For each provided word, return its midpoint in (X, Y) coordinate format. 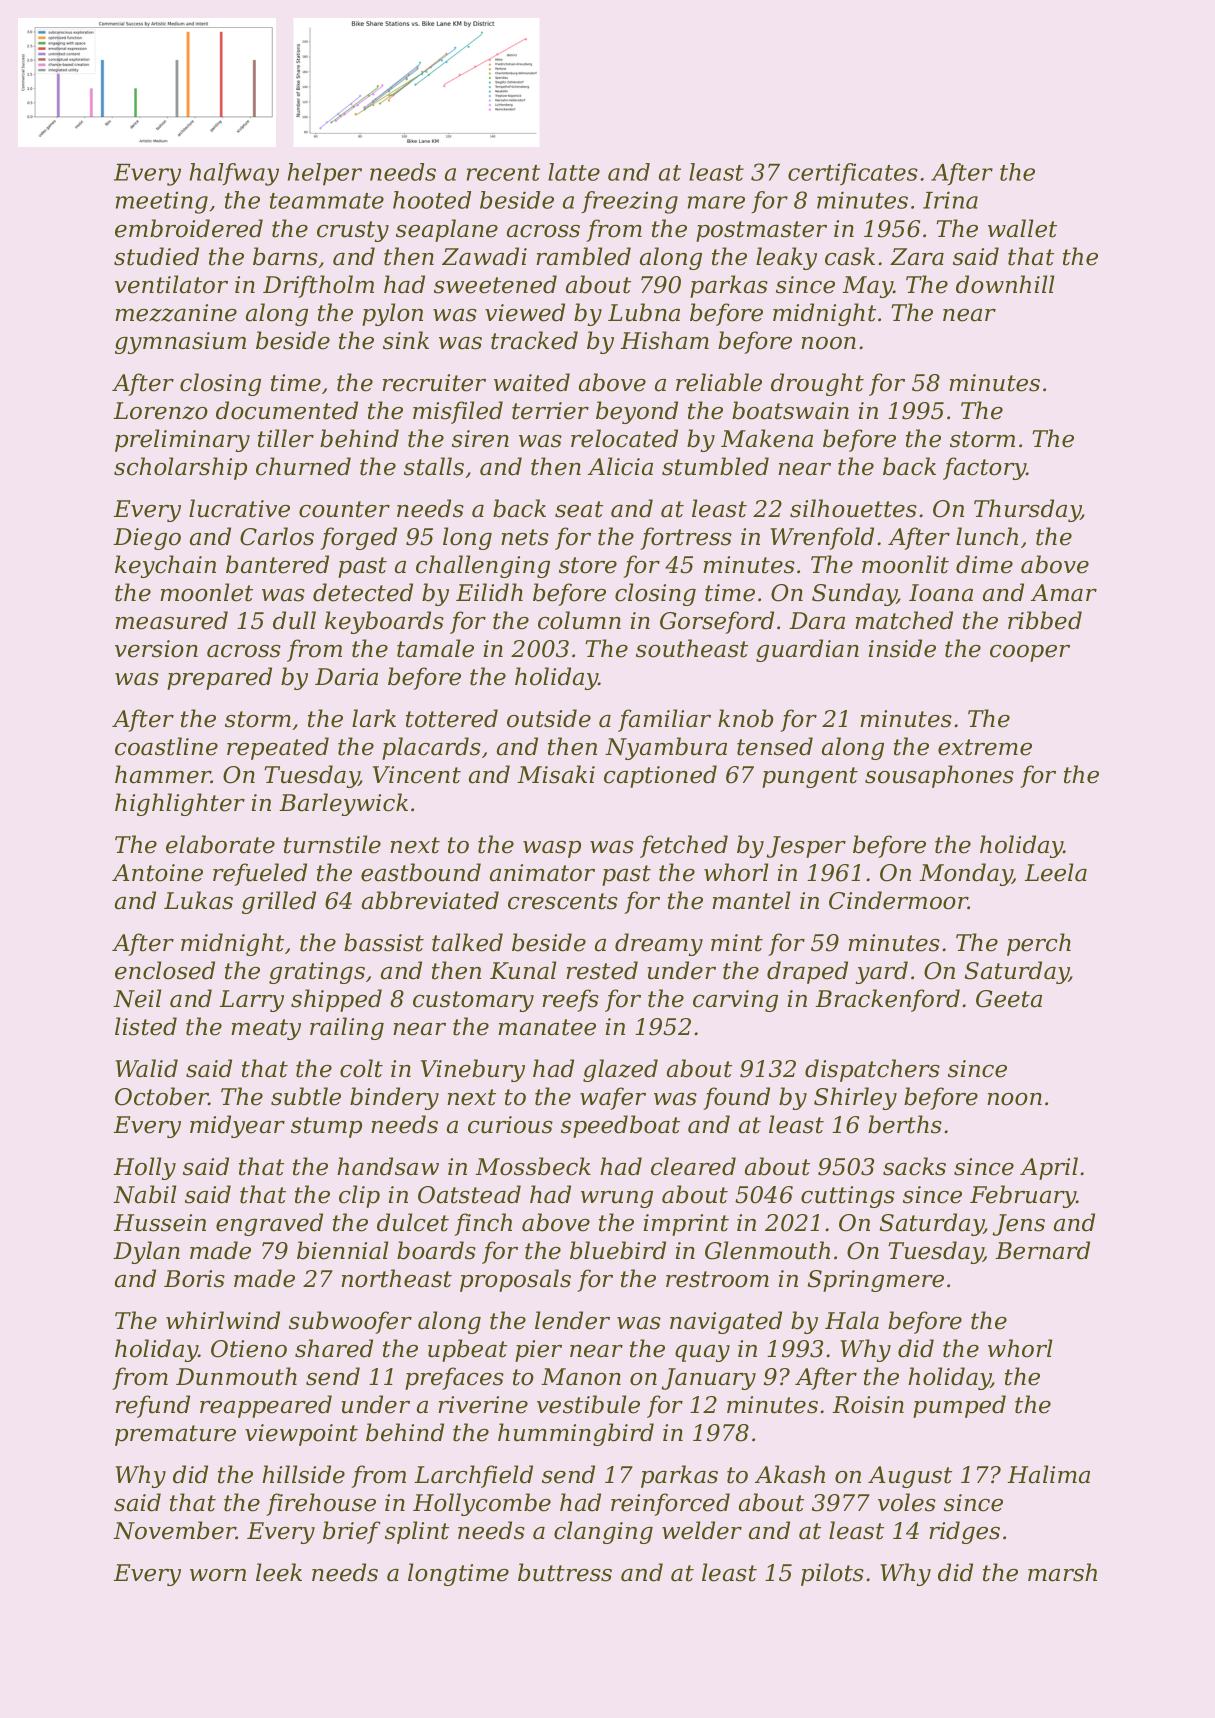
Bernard (1042, 1250)
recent (503, 173)
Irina (950, 200)
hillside (303, 1474)
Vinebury (473, 1070)
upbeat (467, 1350)
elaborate (220, 844)
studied (156, 256)
